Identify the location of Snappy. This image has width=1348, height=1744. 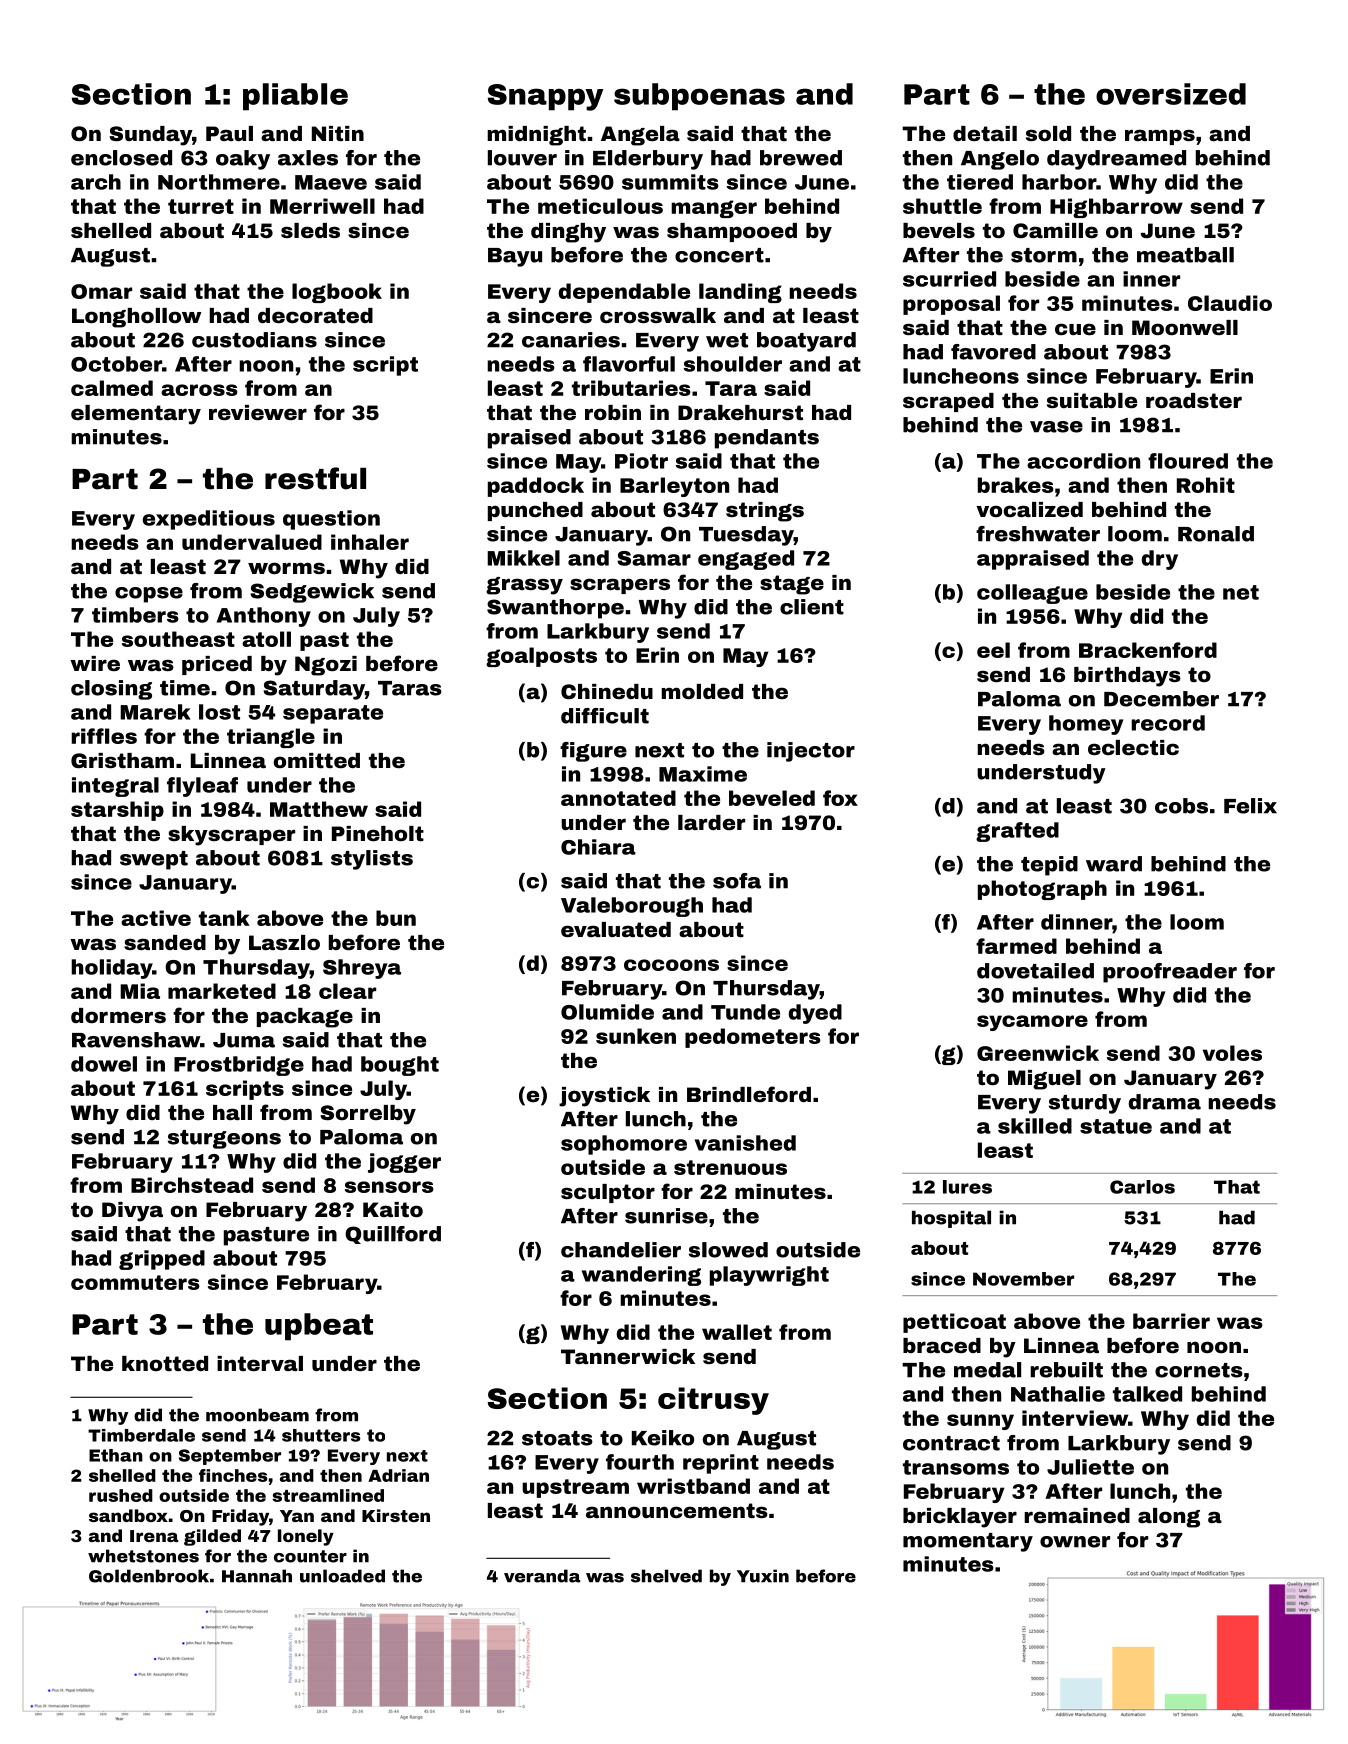
(545, 97).
